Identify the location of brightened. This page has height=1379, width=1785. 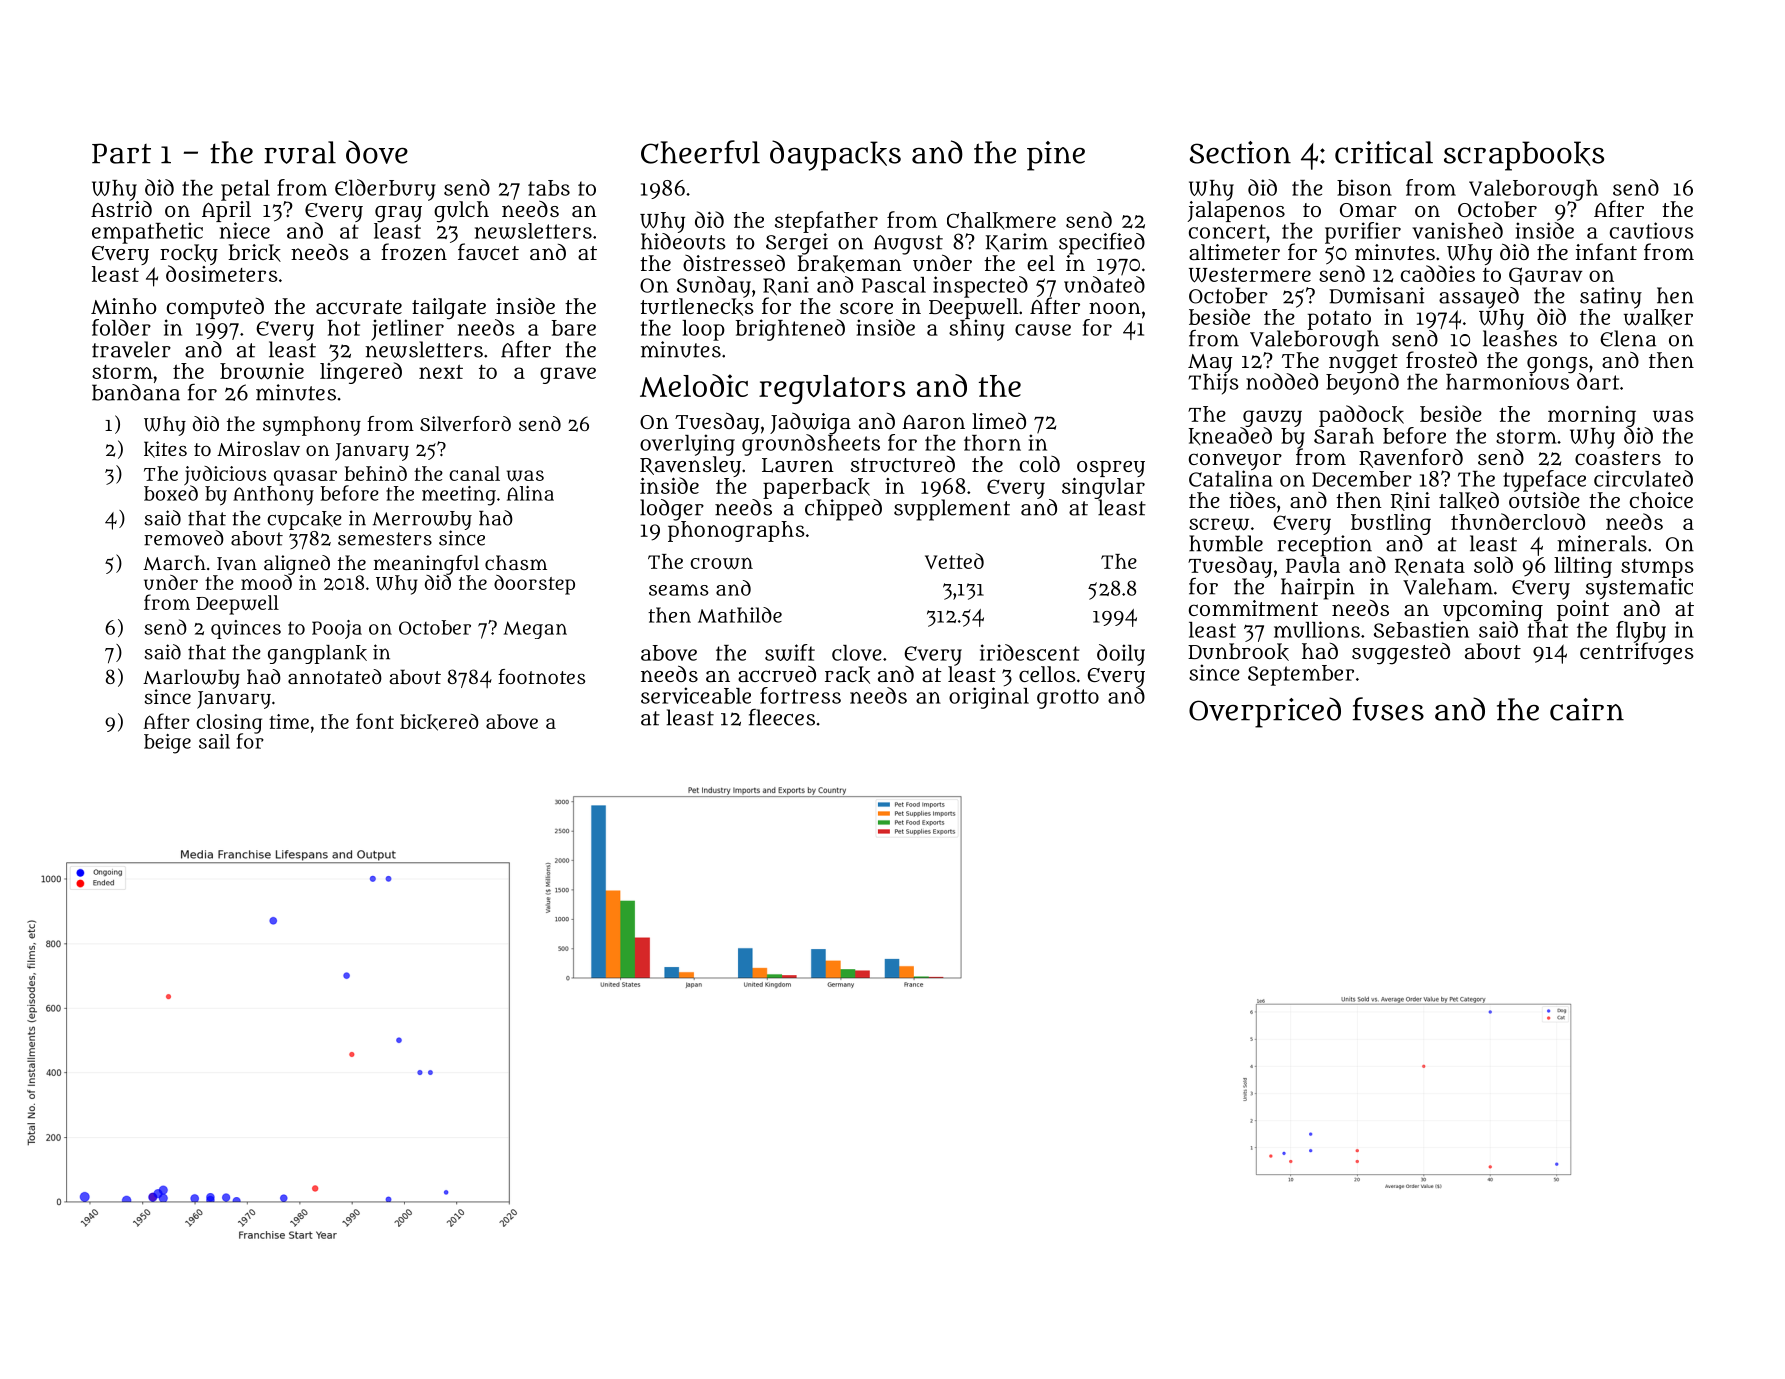
(790, 330).
